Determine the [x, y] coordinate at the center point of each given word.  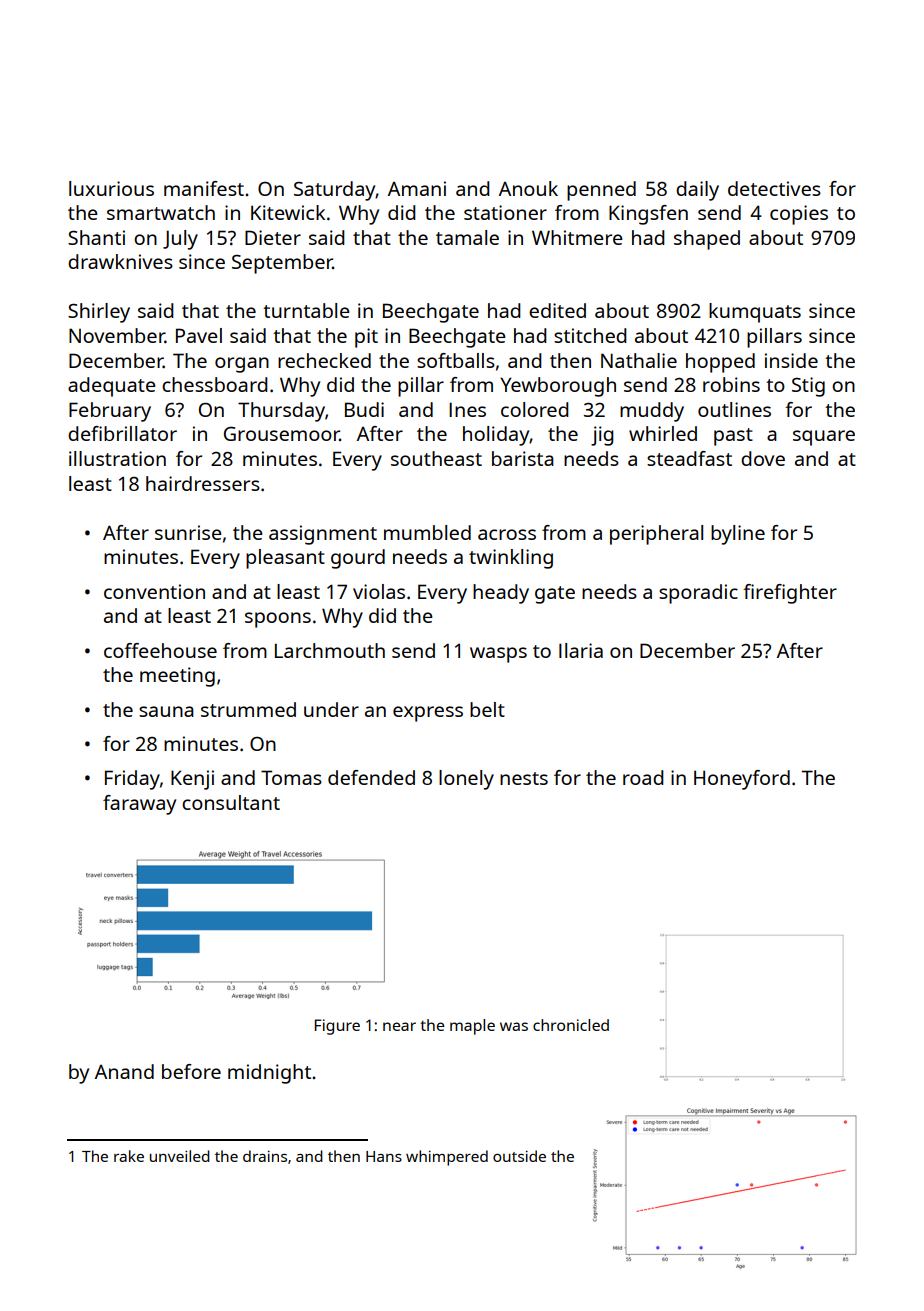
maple [472, 1027]
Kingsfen [648, 215]
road [643, 777]
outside [519, 1156]
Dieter [273, 237]
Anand [124, 1071]
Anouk [528, 188]
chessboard [215, 384]
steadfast [689, 458]
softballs [456, 360]
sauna [166, 711]
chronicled [571, 1025]
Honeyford [742, 780]
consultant [231, 802]
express [428, 714]
